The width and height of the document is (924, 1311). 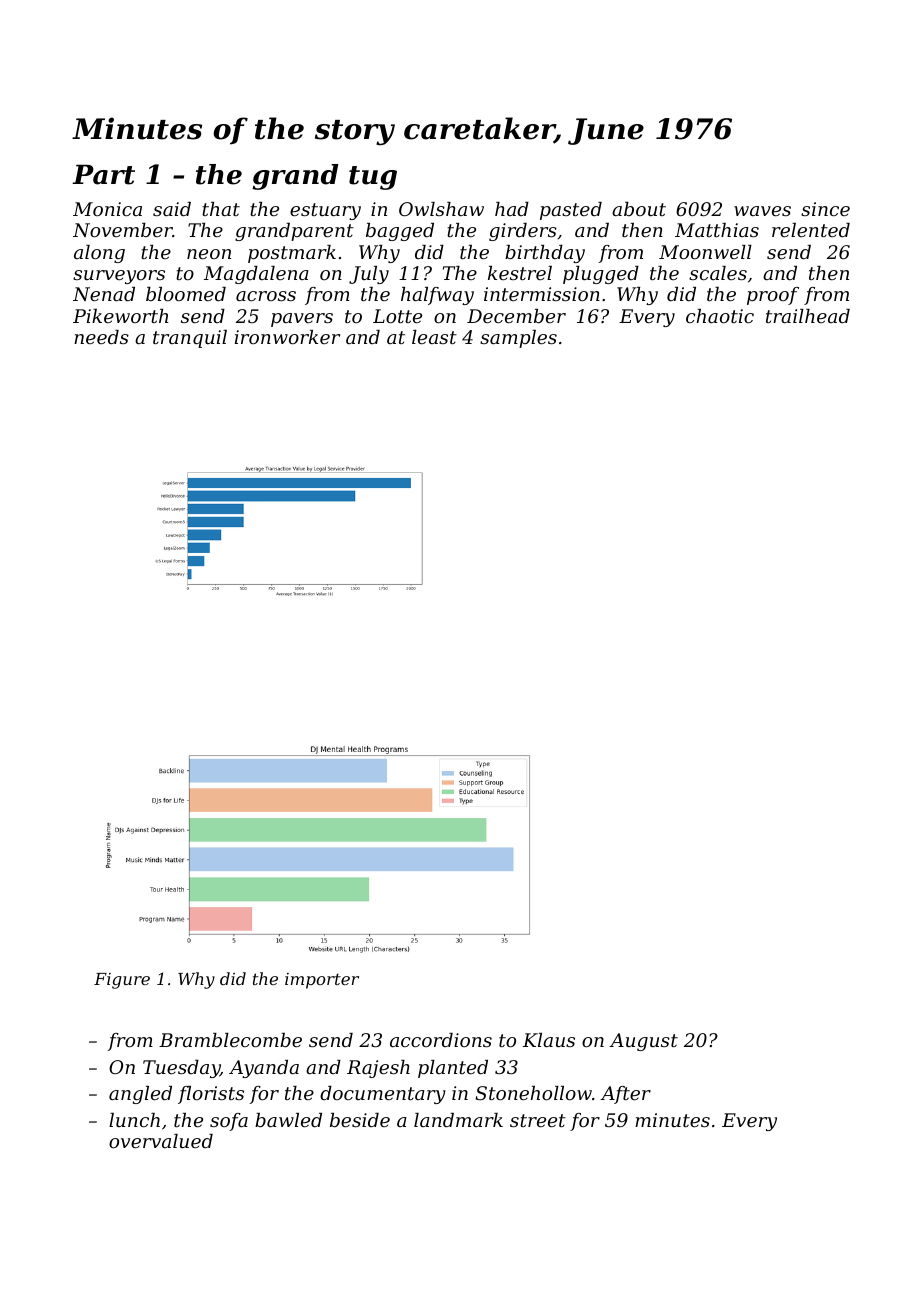 What do you see at coordinates (221, 209) in the document?
I see `that` at bounding box center [221, 209].
